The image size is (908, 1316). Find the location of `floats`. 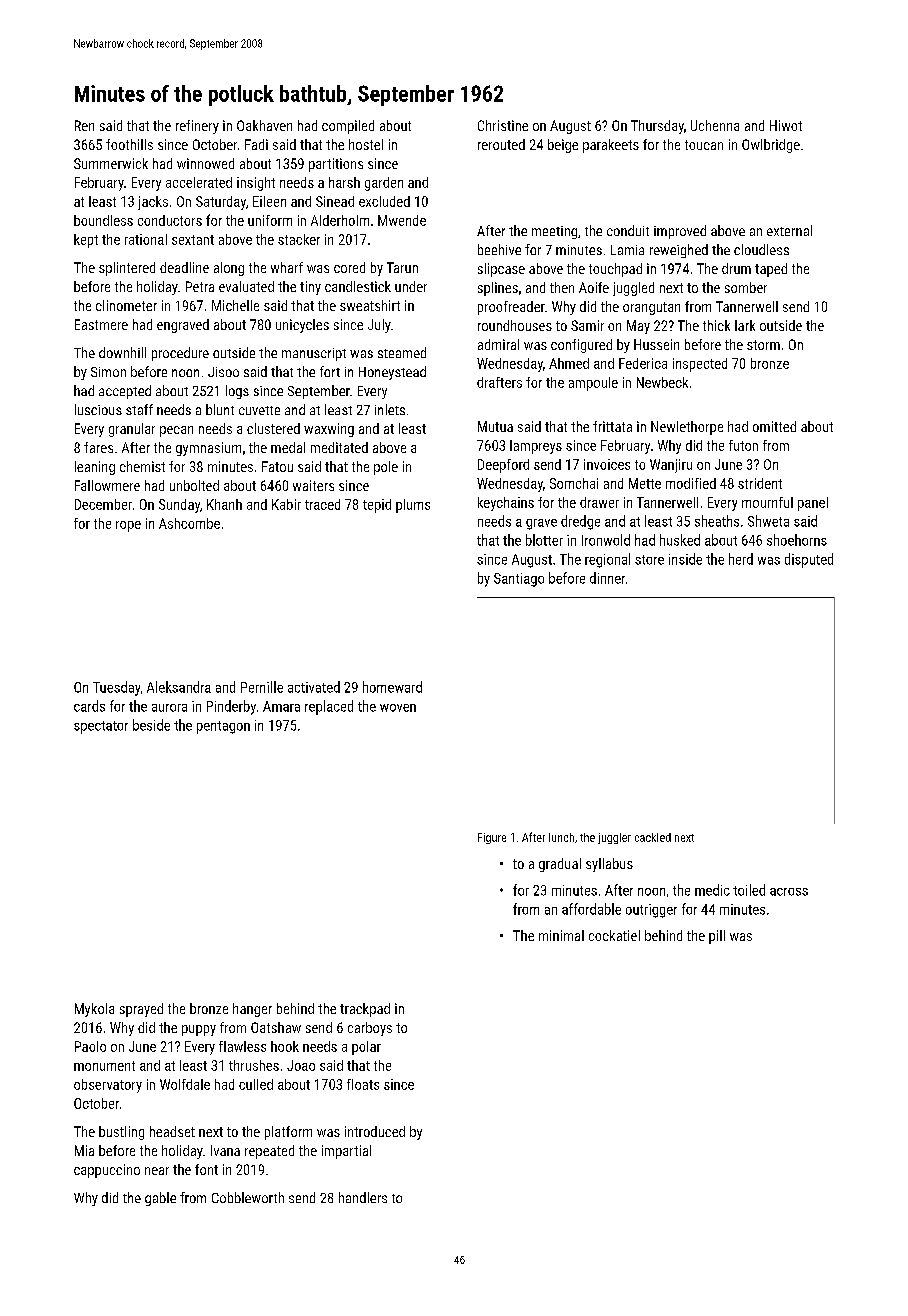

floats is located at coordinates (363, 1084).
